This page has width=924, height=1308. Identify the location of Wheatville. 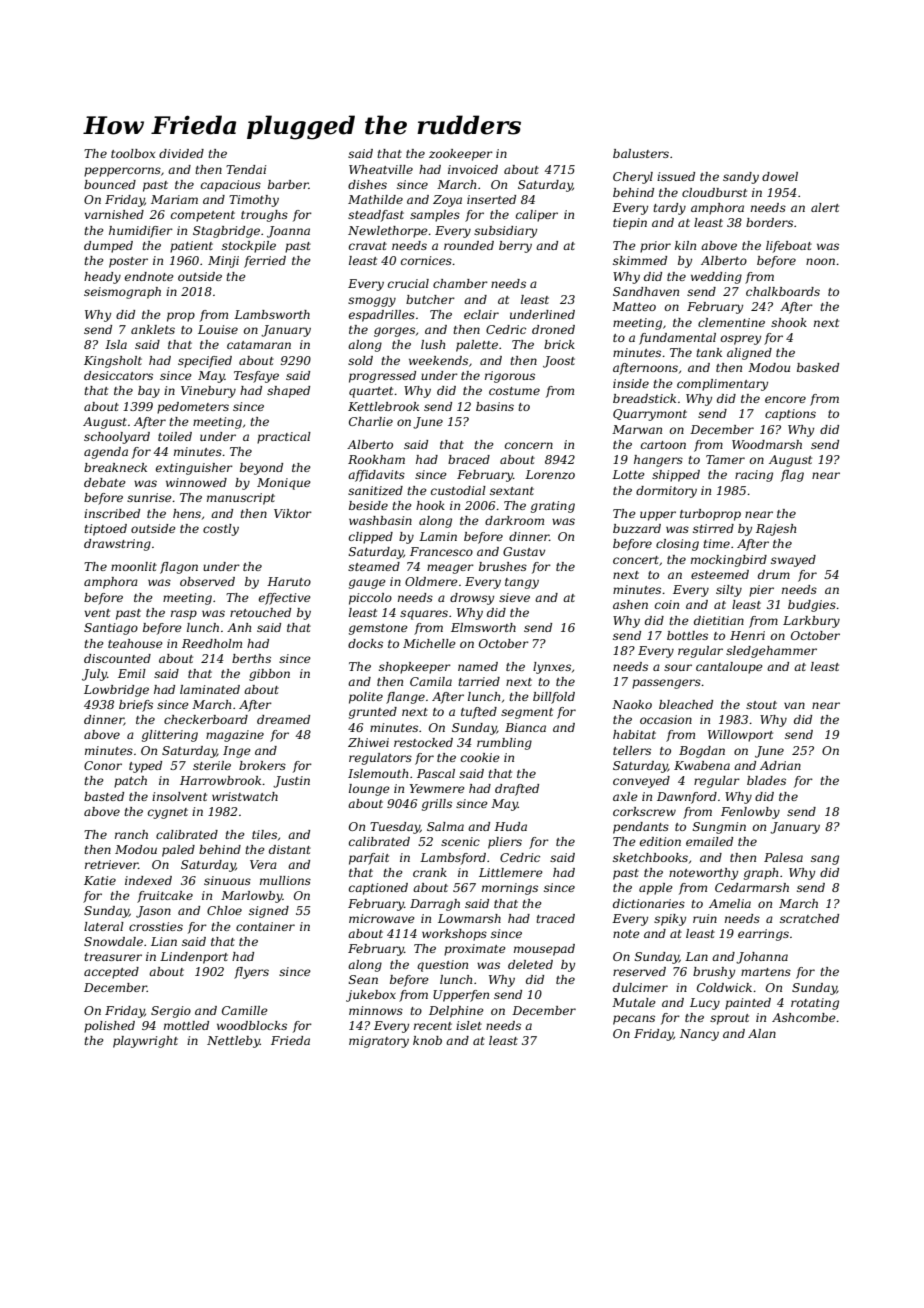
(381, 169).
